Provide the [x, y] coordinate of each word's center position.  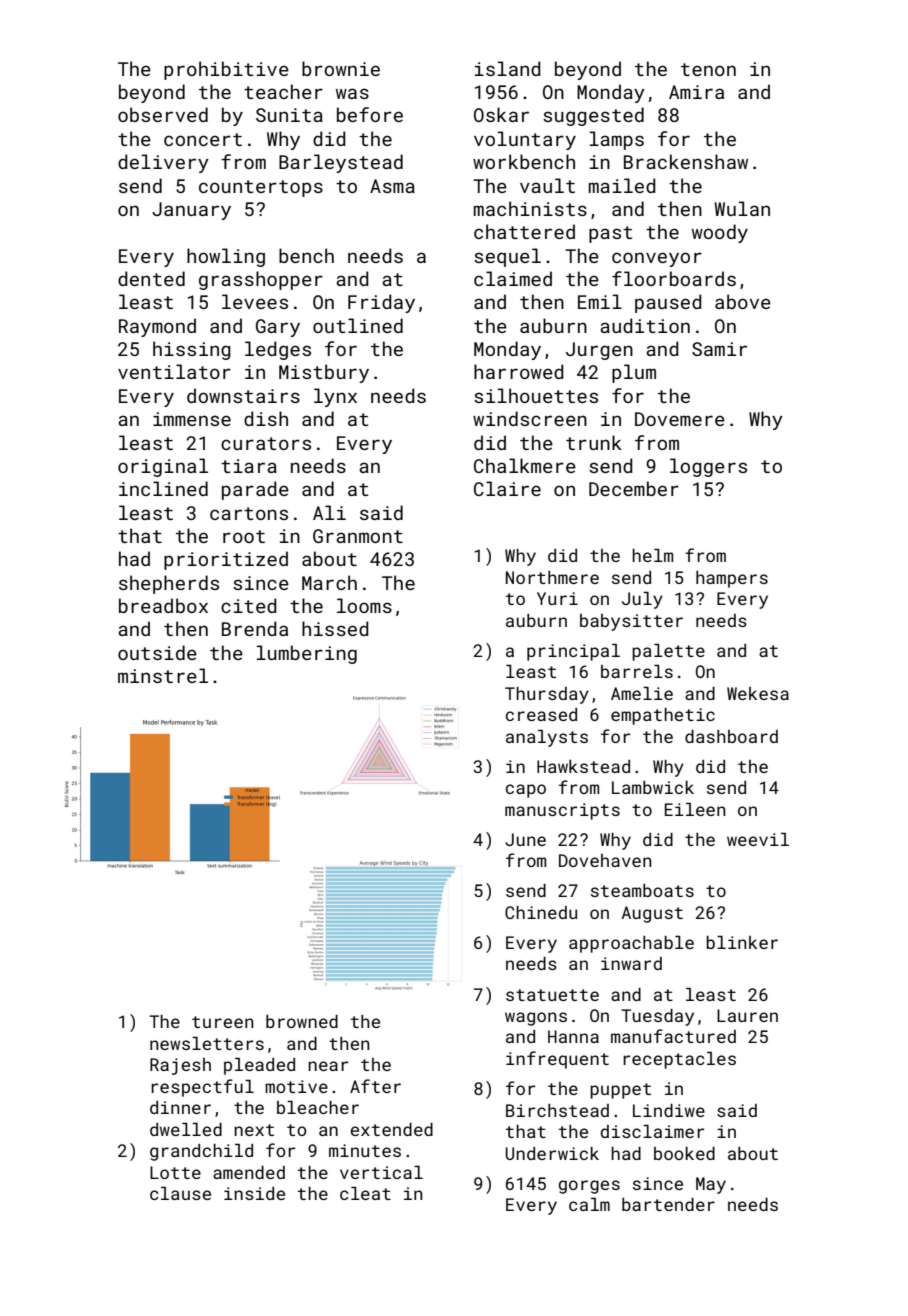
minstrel [163, 675]
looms [364, 605]
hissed [335, 628]
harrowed [519, 371]
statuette [552, 995]
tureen [223, 1022]
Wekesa [758, 693]
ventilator [174, 371]
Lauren [747, 1015]
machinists [530, 208]
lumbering [307, 654]
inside [254, 1193]
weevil [758, 839]
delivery [163, 163]
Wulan [742, 208]
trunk [594, 442]
